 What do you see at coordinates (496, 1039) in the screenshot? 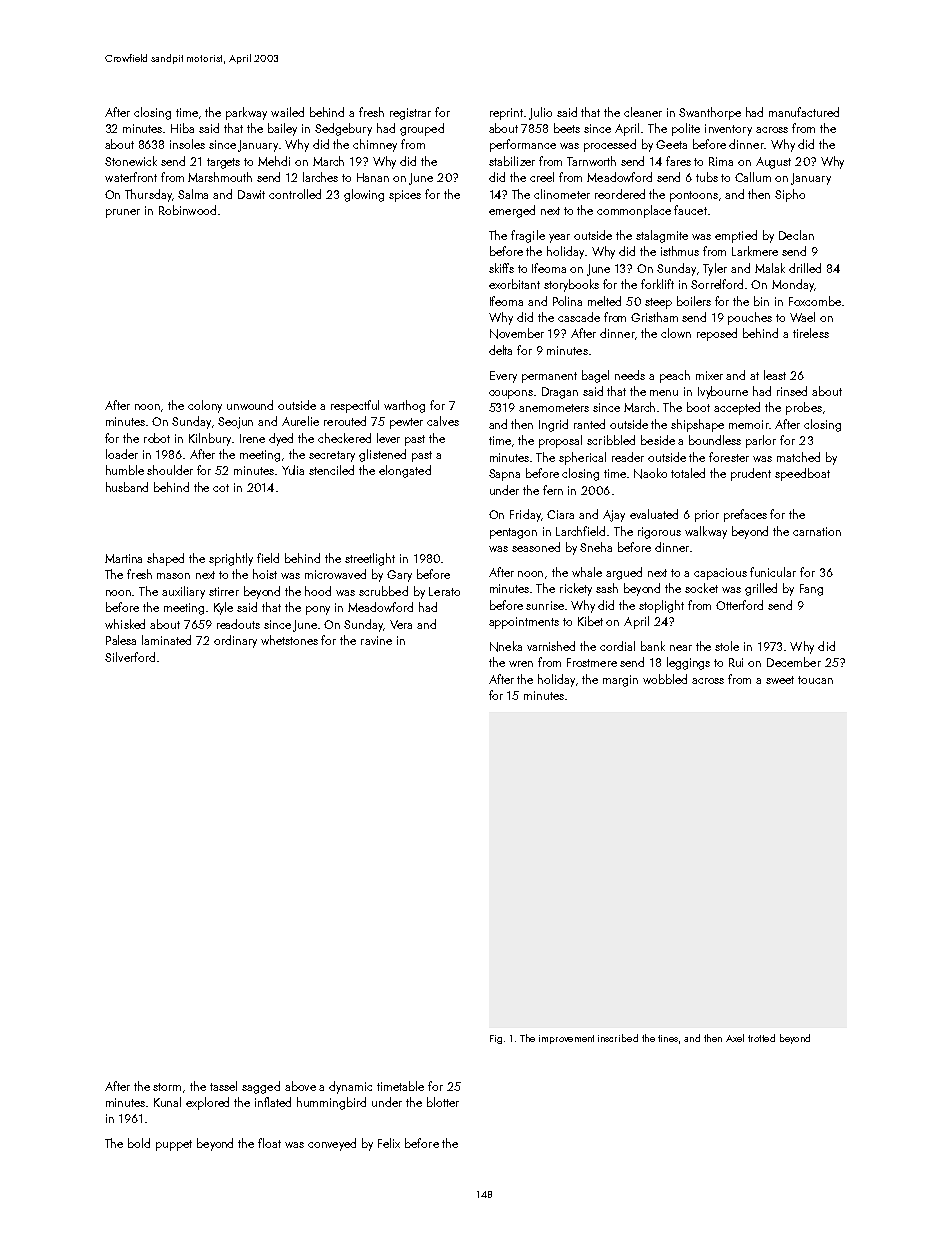
I see `Fig` at bounding box center [496, 1039].
